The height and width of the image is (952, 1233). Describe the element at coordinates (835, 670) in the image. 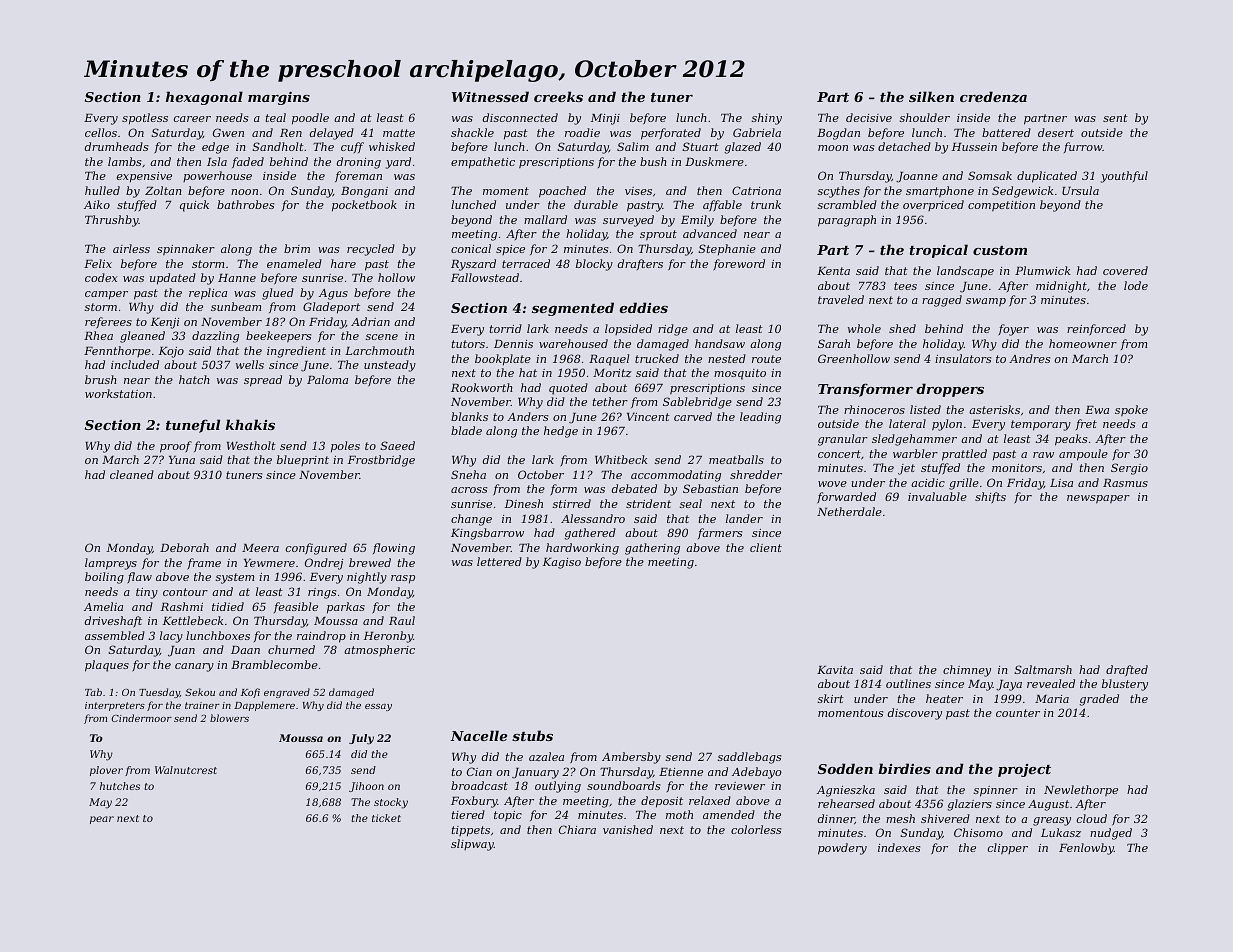

I see `Kavita` at that location.
